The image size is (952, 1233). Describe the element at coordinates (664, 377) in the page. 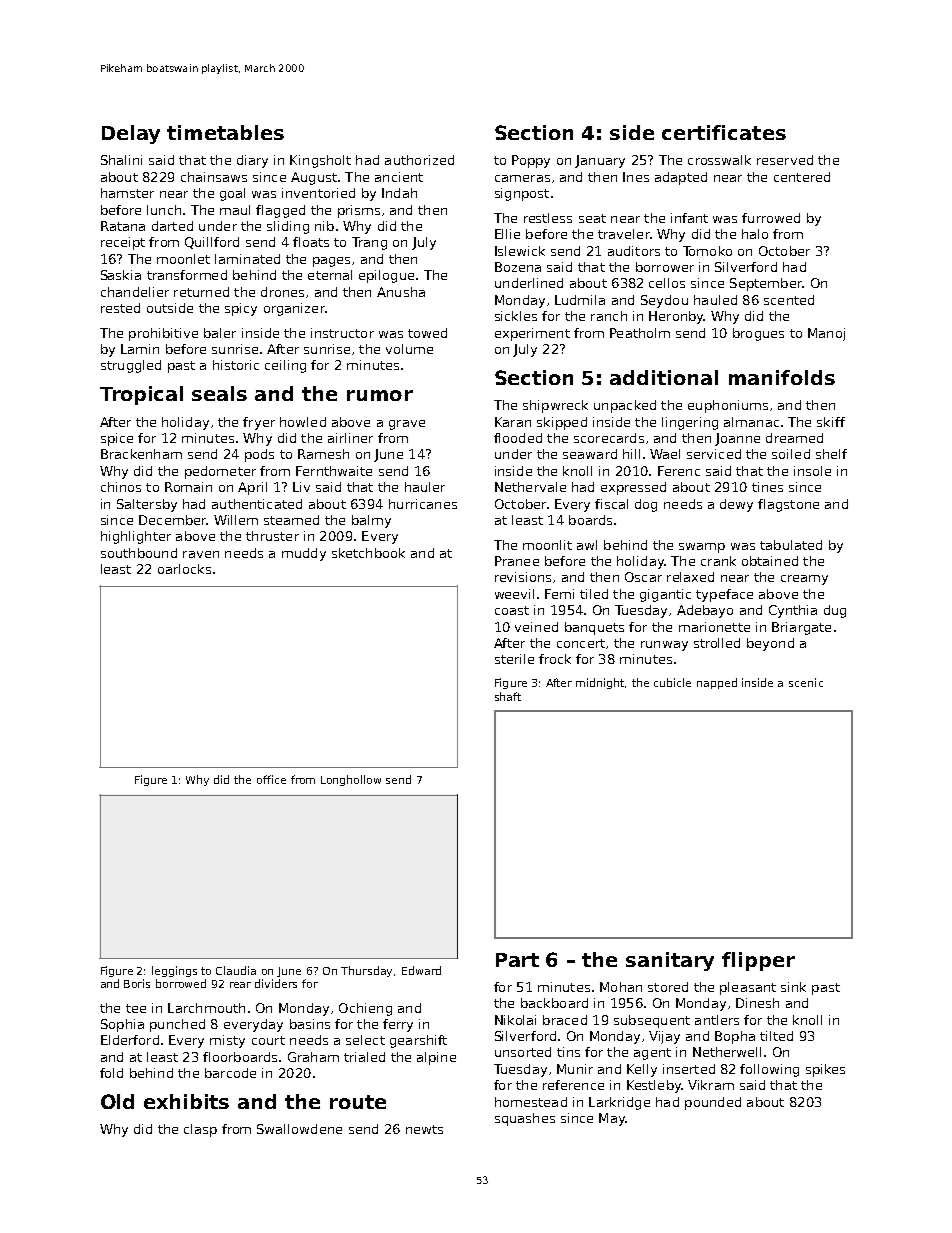

I see `additional` at that location.
